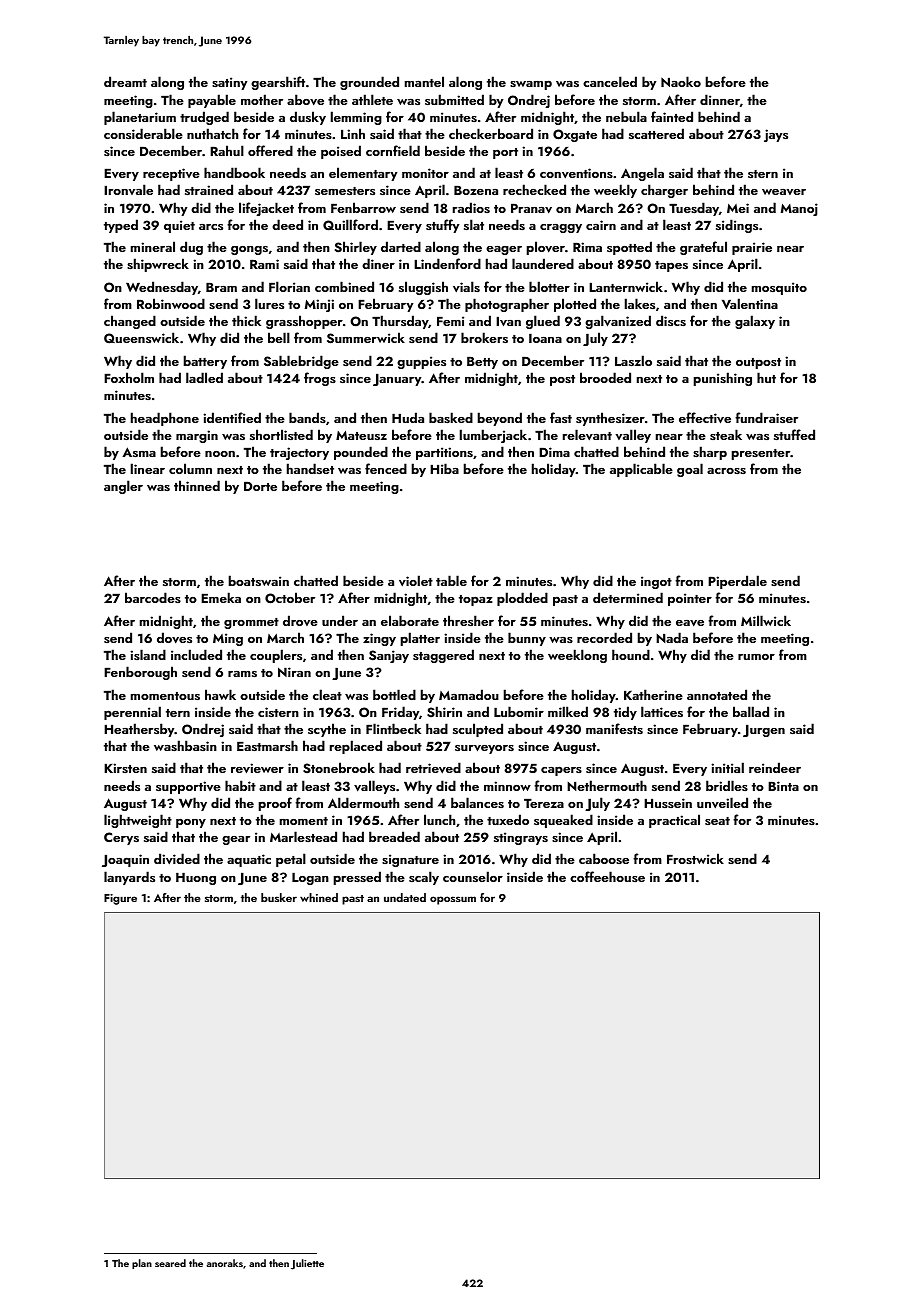 The width and height of the screenshot is (924, 1308). What do you see at coordinates (405, 897) in the screenshot?
I see `undated` at bounding box center [405, 897].
